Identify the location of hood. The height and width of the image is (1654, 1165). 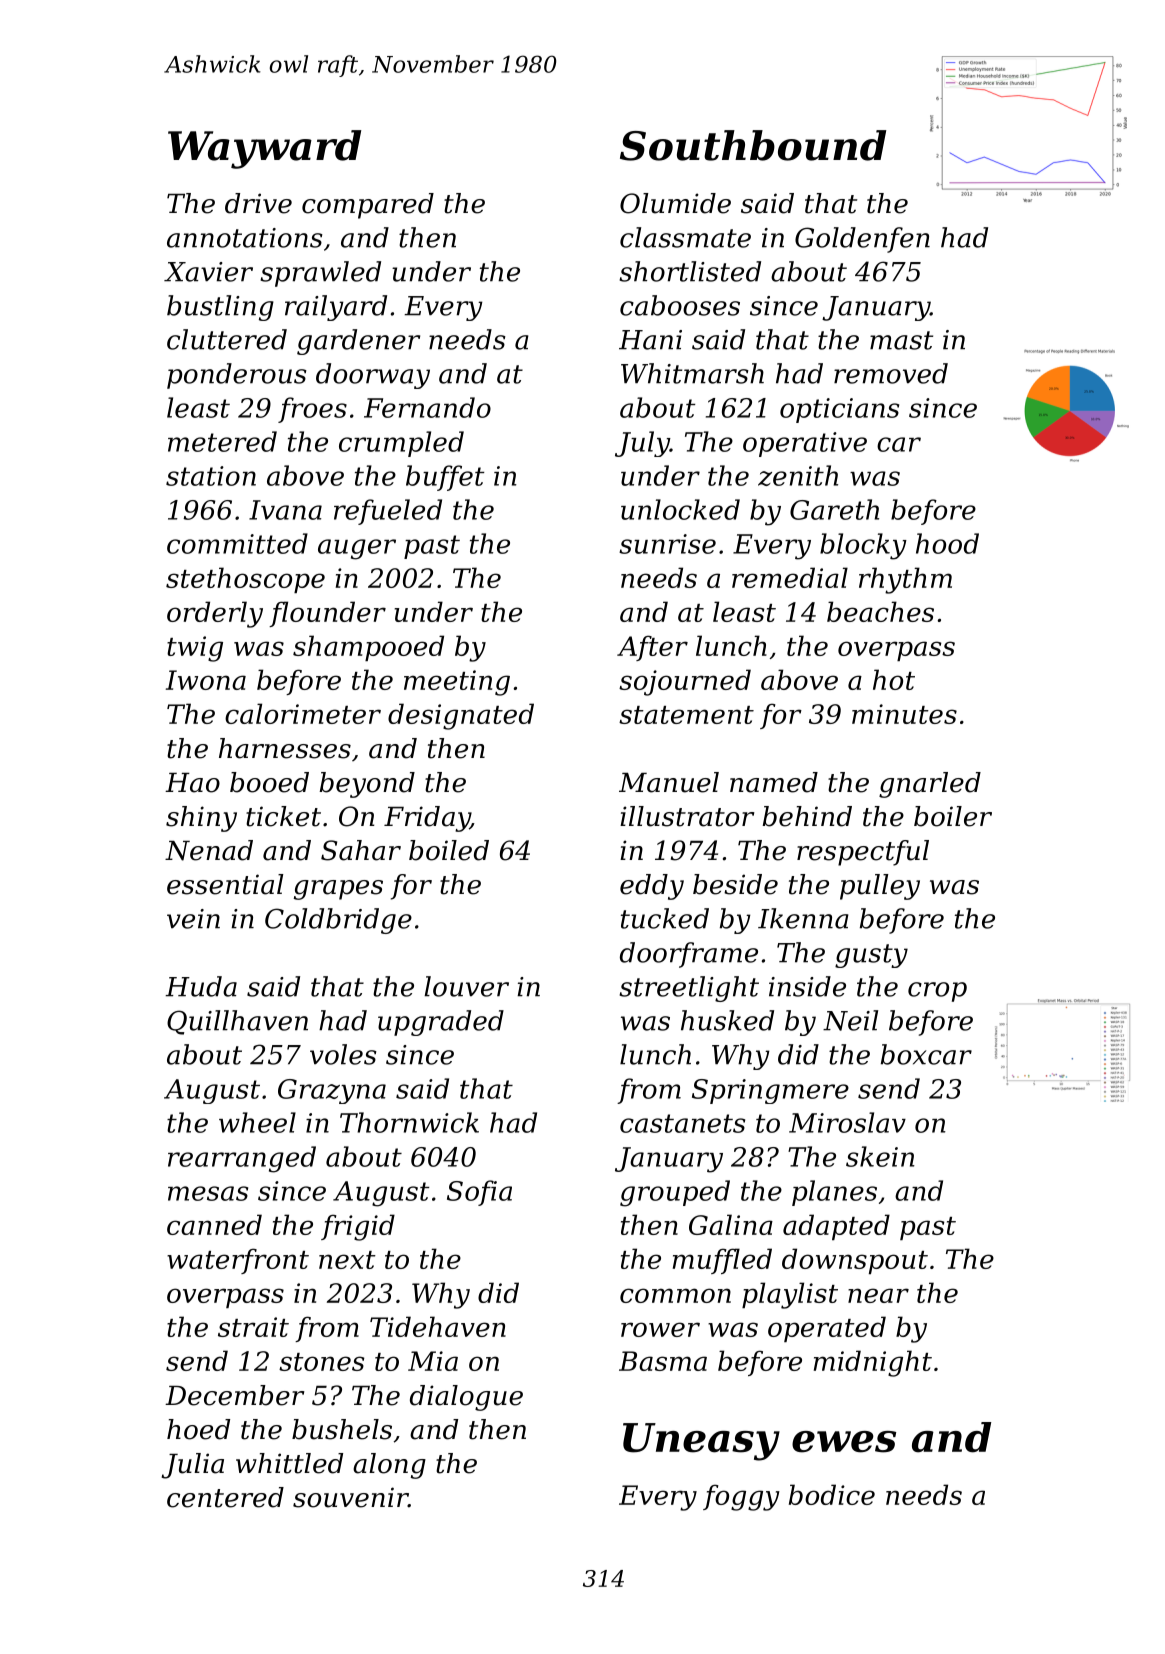
(947, 543).
